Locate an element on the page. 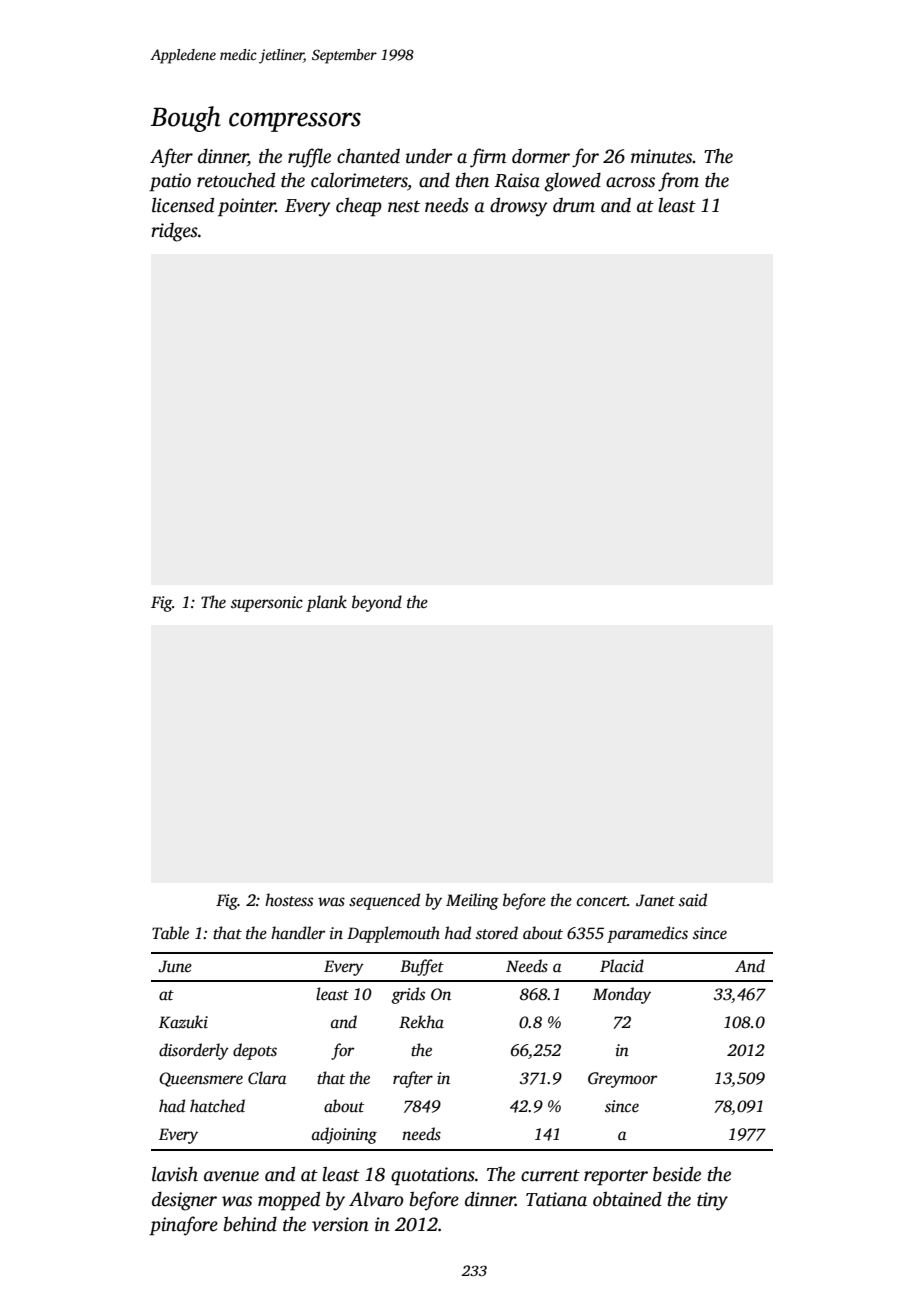 Image resolution: width=924 pixels, height=1311 pixels. avenue is located at coordinates (231, 1176).
